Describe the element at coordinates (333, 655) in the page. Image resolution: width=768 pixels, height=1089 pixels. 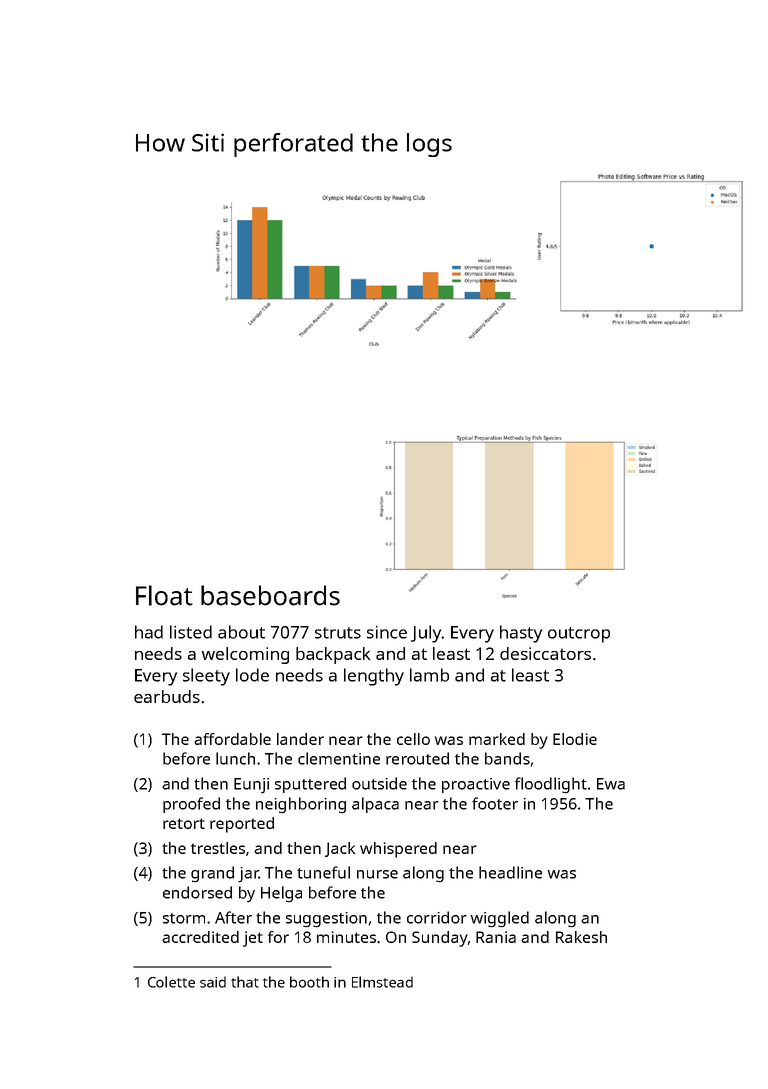
I see `backpack` at that location.
